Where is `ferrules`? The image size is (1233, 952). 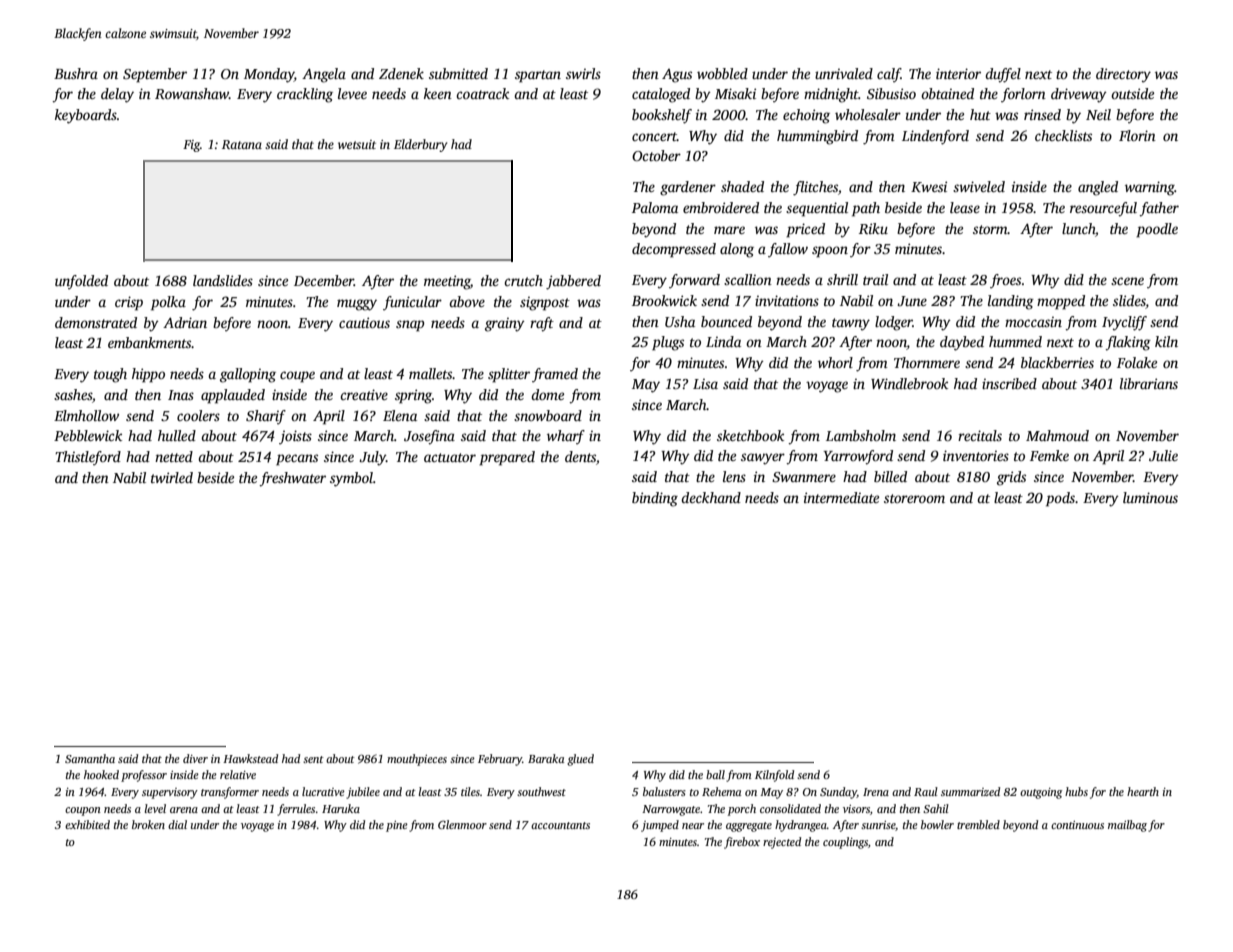 ferrules is located at coordinates (296, 810).
